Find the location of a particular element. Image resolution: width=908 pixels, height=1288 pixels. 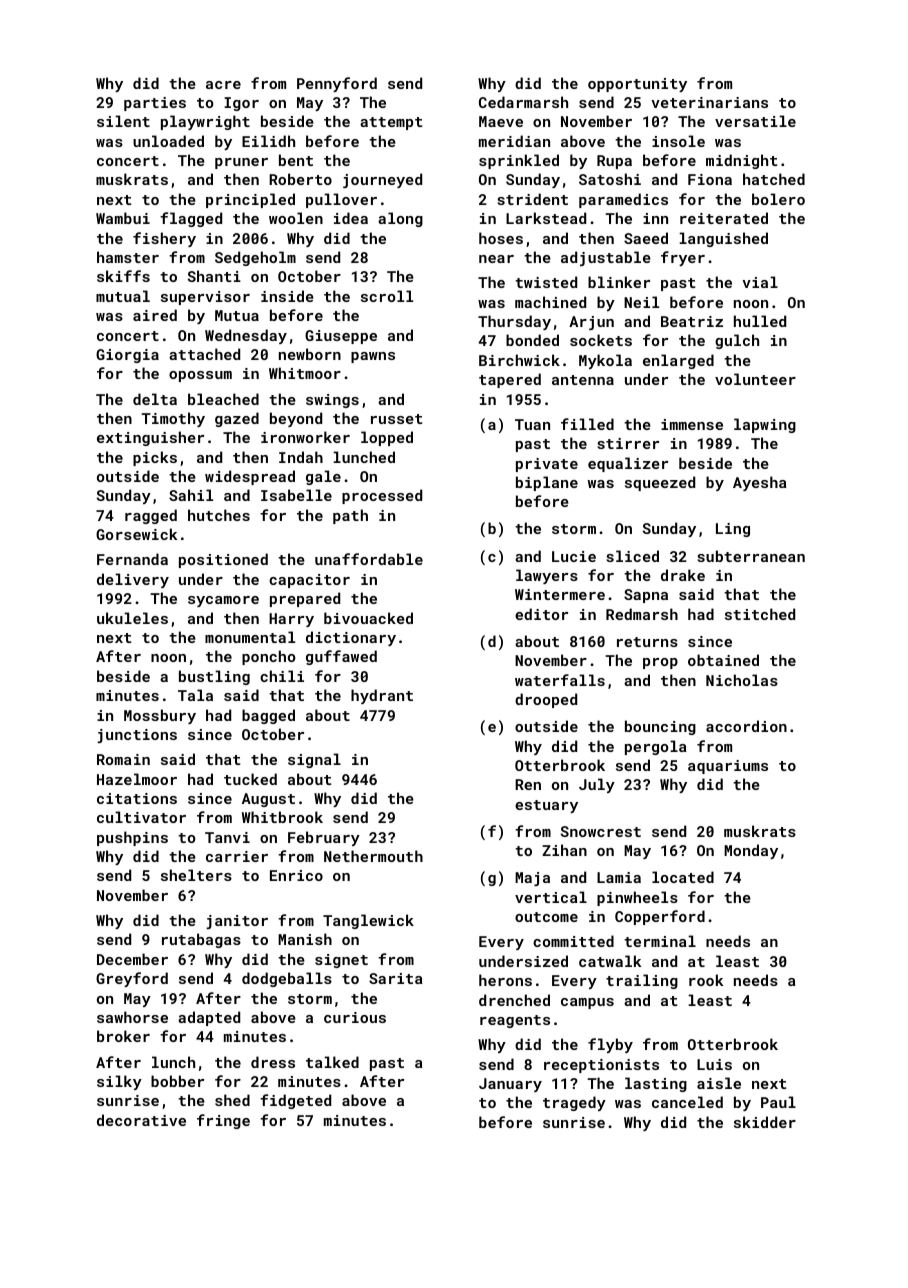

lapwing is located at coordinates (765, 425).
